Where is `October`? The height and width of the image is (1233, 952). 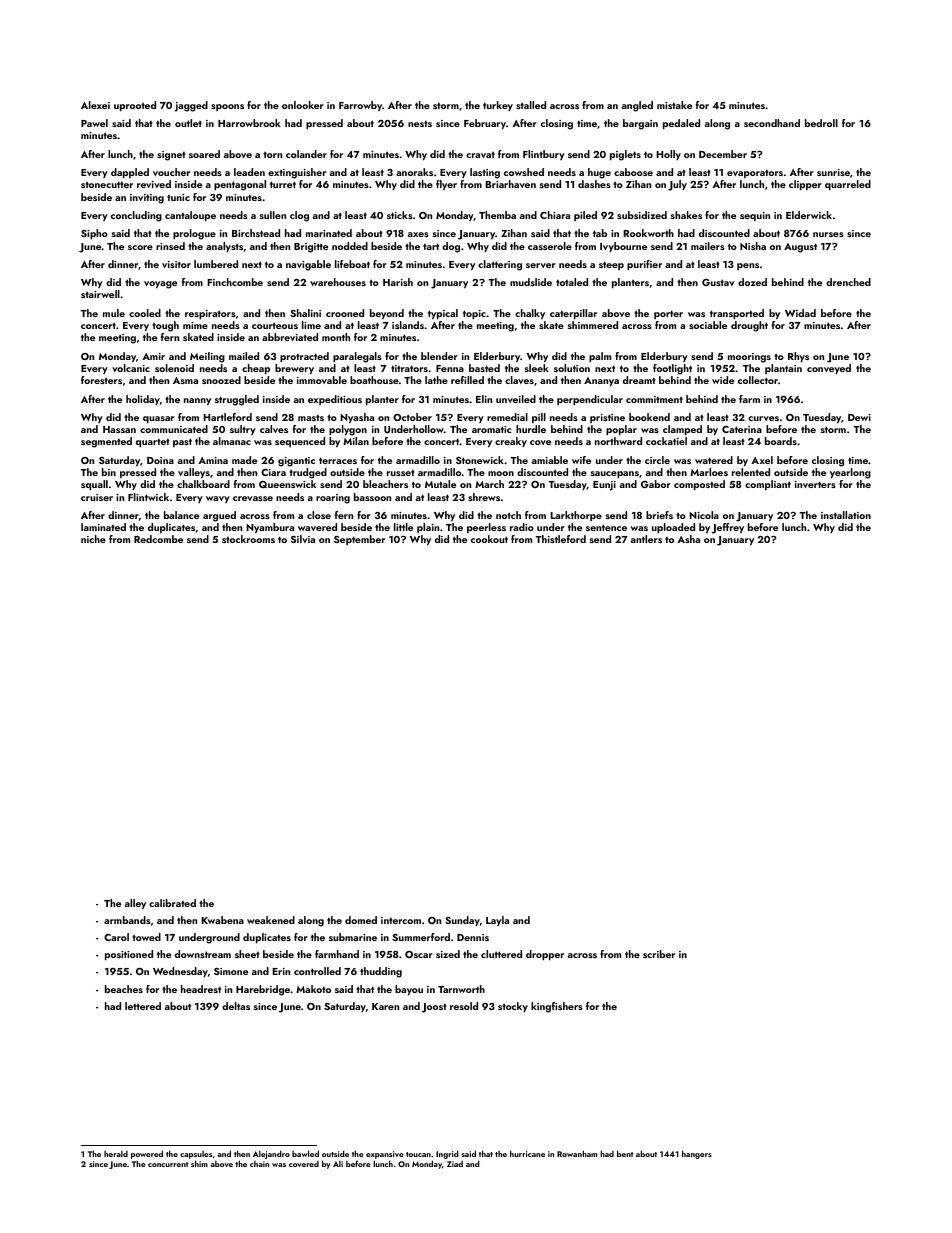
October is located at coordinates (412, 417).
